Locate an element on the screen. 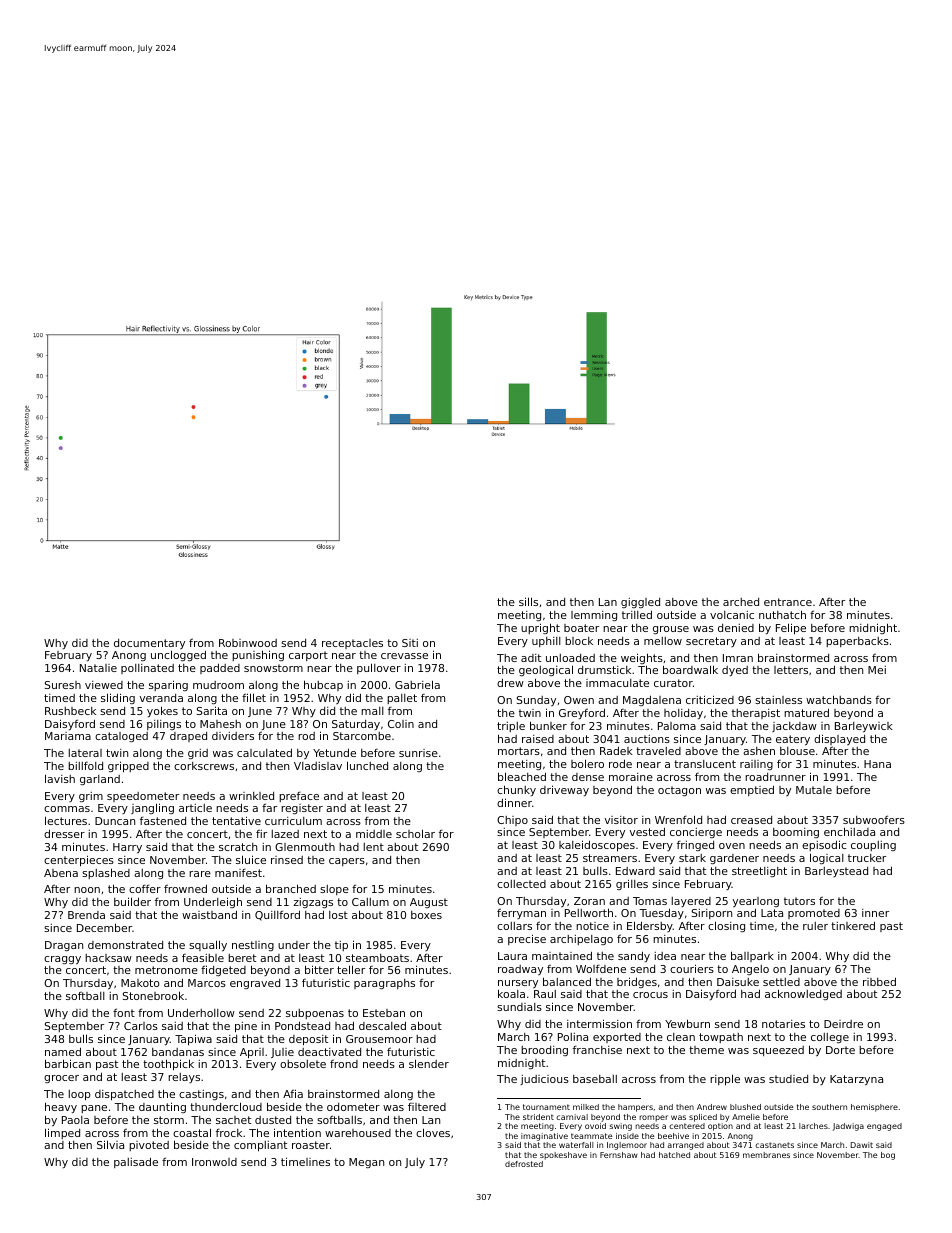  coastal is located at coordinates (192, 1132).
